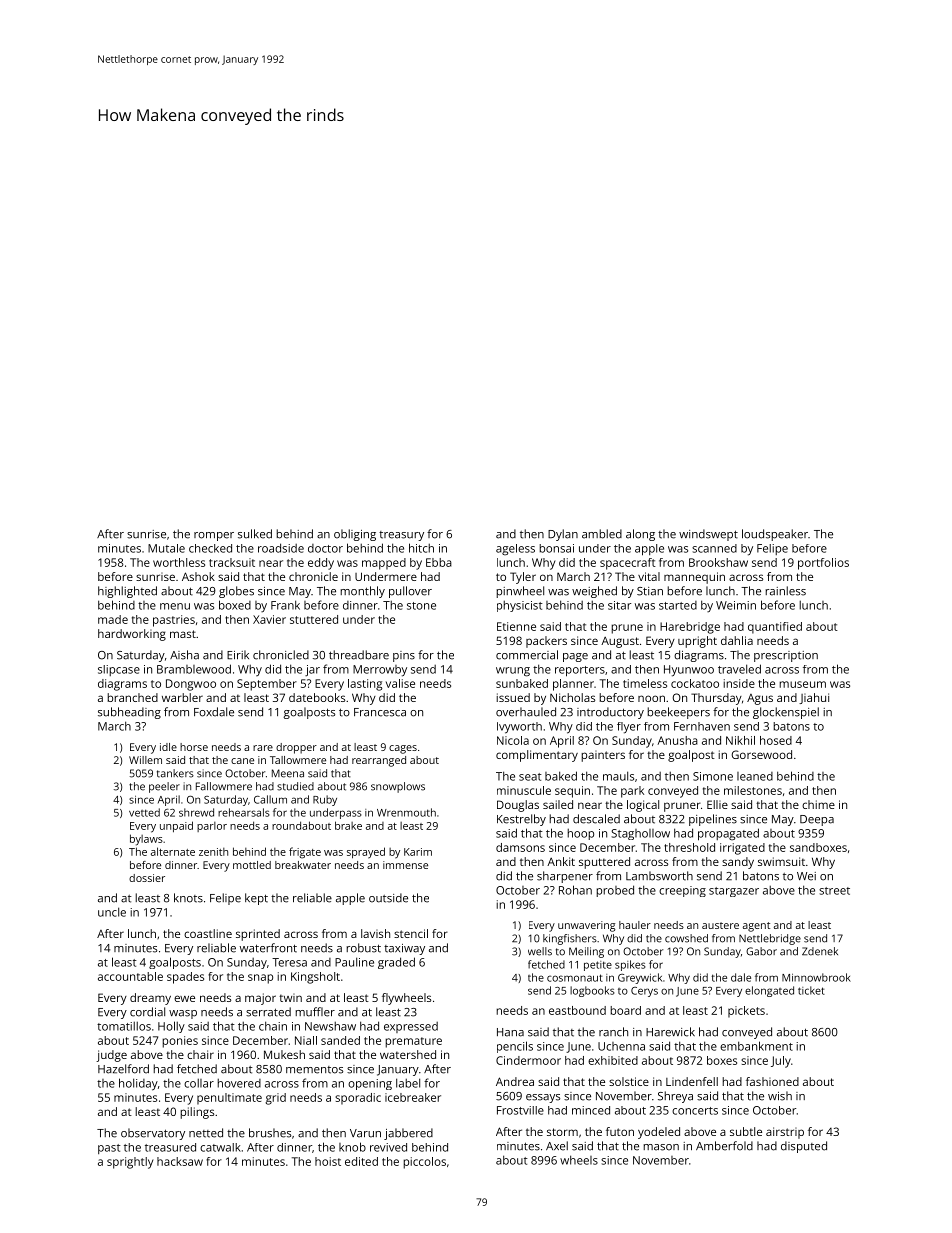  Describe the element at coordinates (147, 878) in the document. I see `dossier` at that location.
